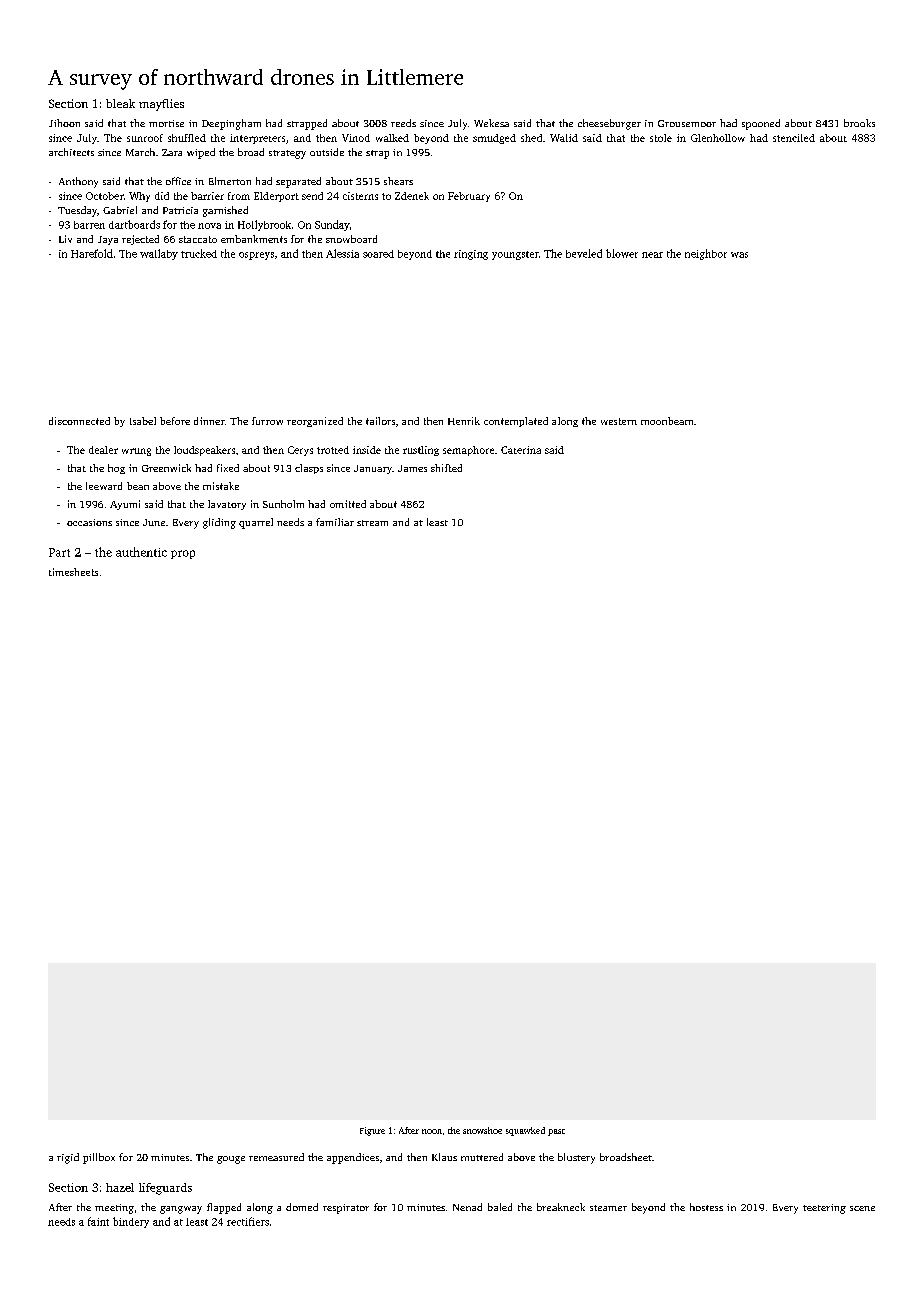 Image resolution: width=924 pixels, height=1308 pixels. Describe the element at coordinates (183, 554) in the screenshot. I see `prop` at that location.
